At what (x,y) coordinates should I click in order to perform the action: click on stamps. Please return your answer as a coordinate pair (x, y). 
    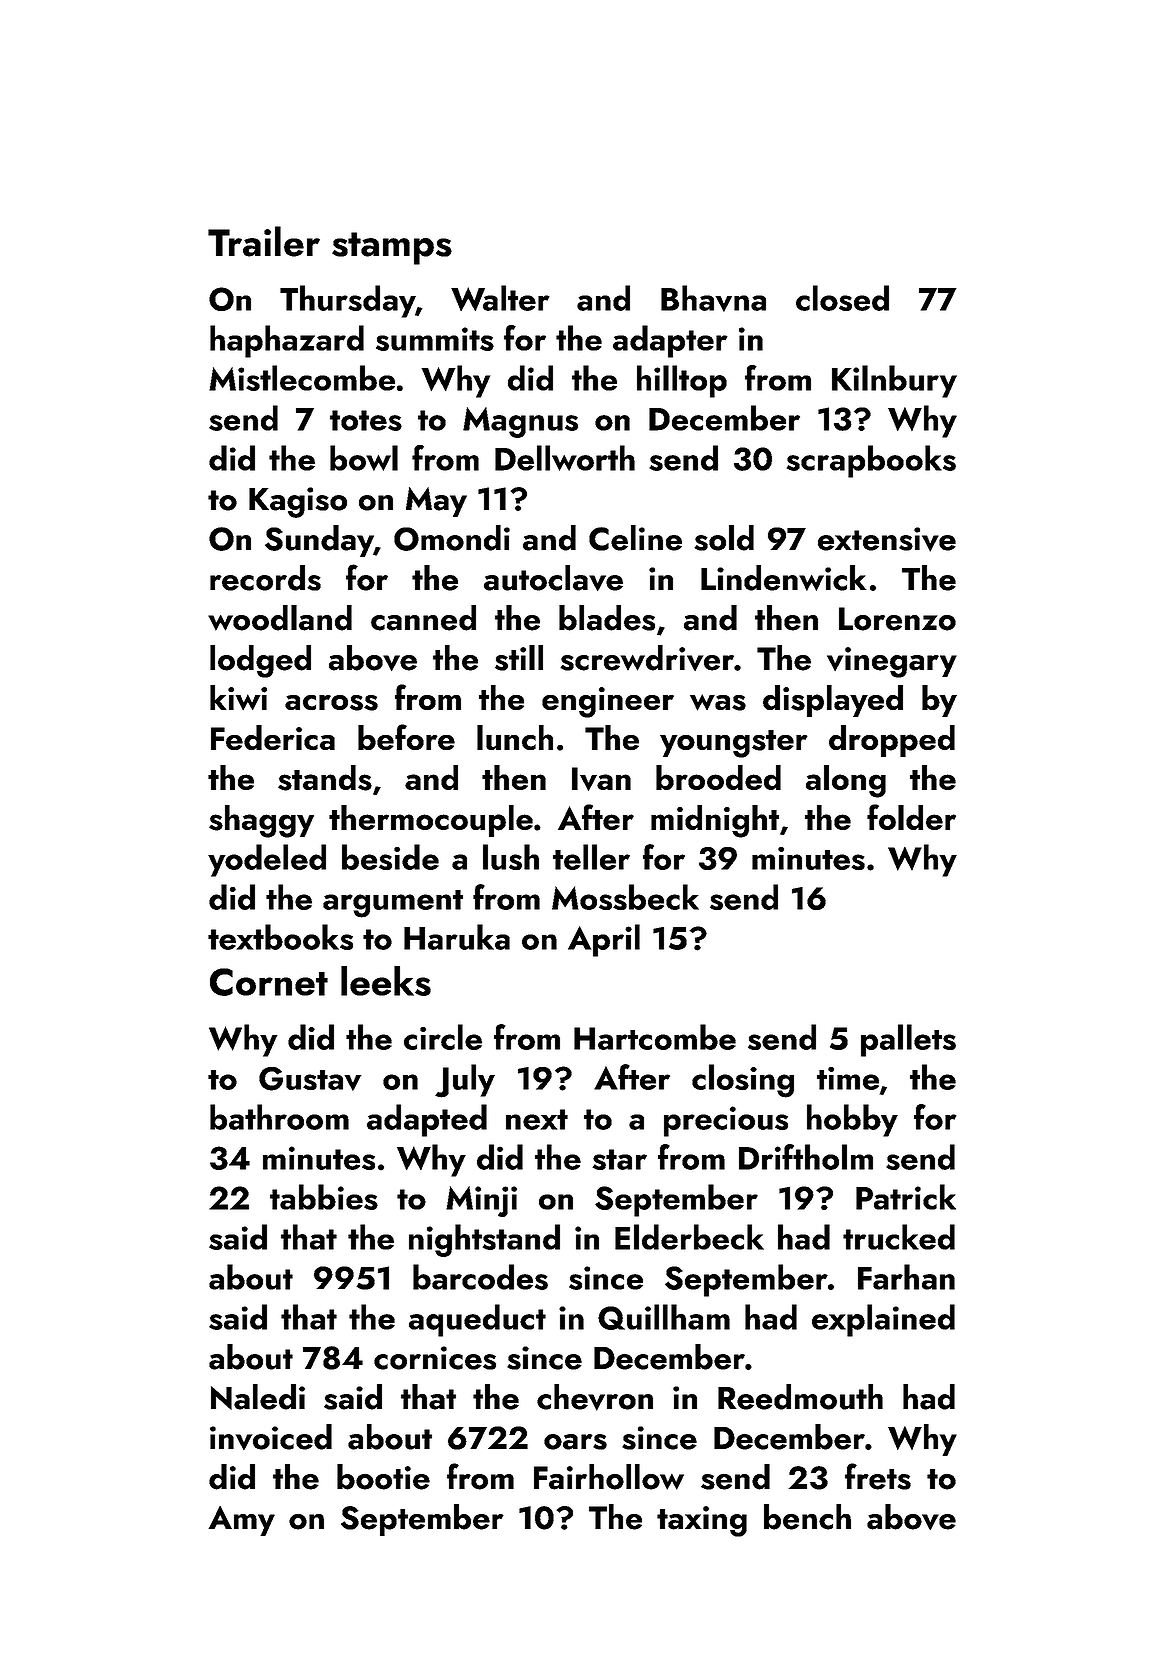
    Looking at the image, I should click on (392, 248).
